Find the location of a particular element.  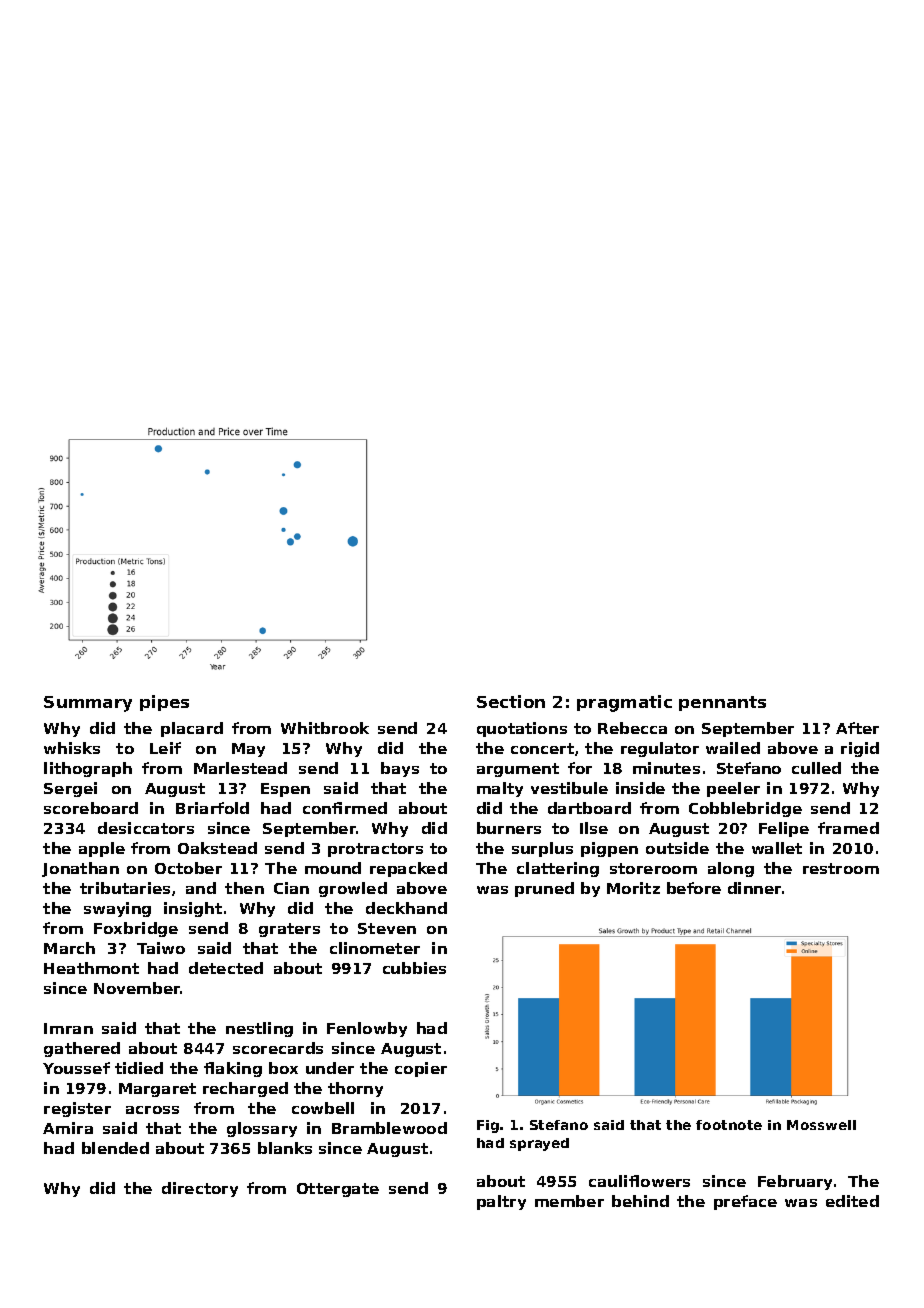

dinner is located at coordinates (754, 888).
